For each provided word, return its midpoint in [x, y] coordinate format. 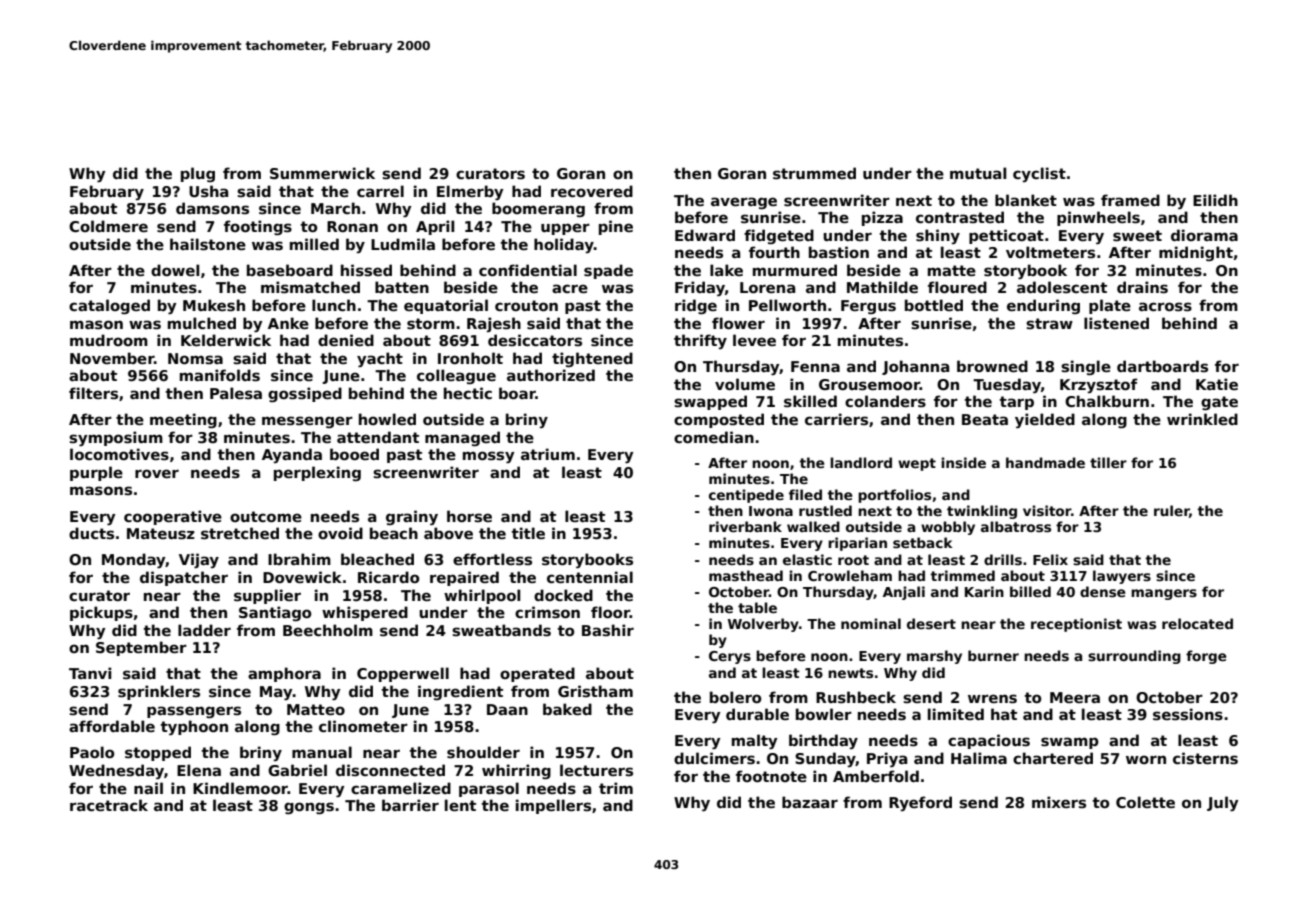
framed [1130, 200]
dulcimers [714, 758]
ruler [1171, 510]
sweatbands [501, 630]
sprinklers [159, 692]
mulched [202, 323]
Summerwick [322, 173]
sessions [1188, 714]
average [744, 203]
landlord [861, 462]
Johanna [915, 367]
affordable [112, 726]
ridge [696, 306]
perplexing [317, 473]
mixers [1059, 802]
